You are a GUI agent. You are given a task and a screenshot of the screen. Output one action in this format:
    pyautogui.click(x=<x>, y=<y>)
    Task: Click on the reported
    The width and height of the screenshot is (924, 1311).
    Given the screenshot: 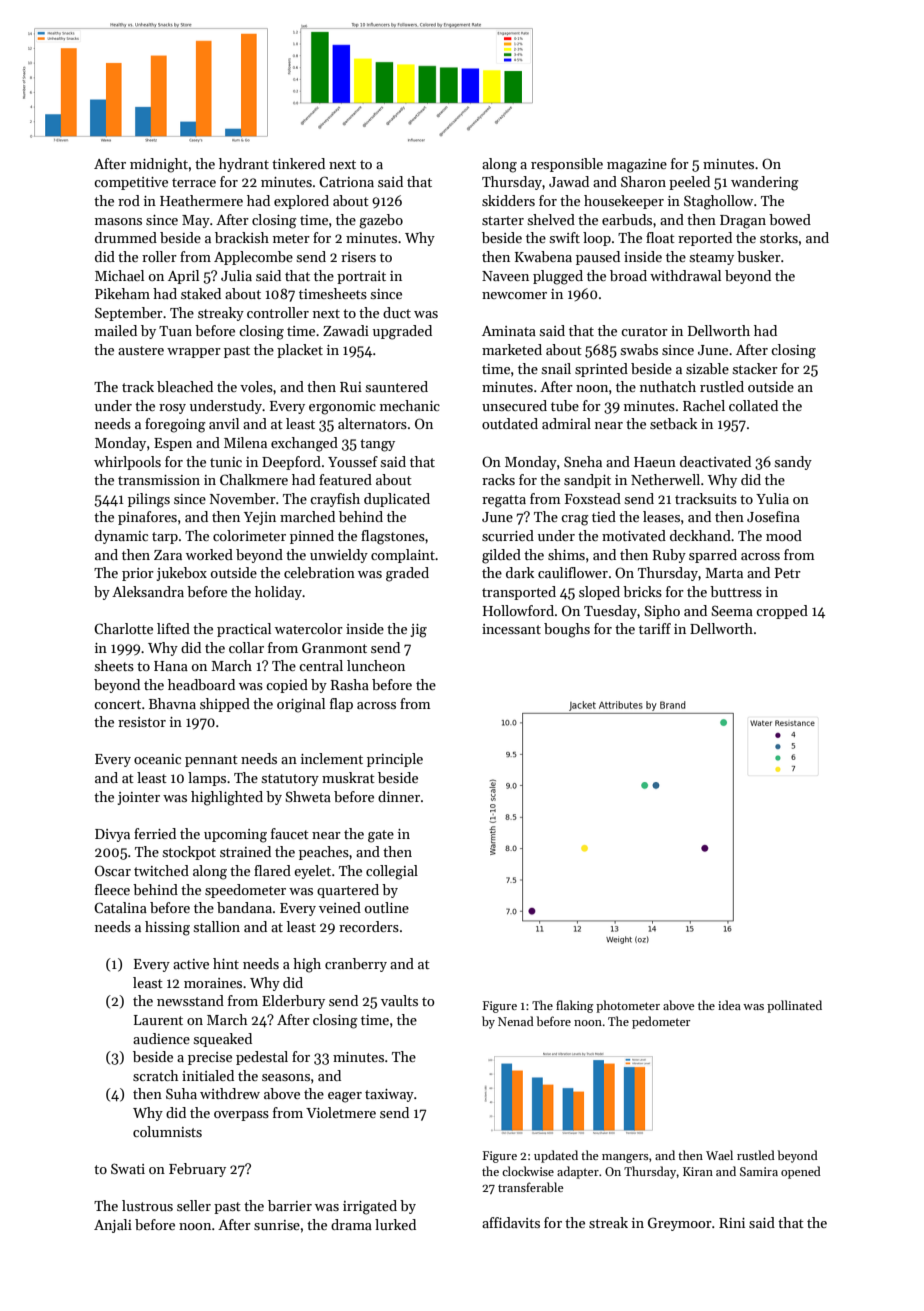 What is the action you would take?
    pyautogui.click(x=705, y=239)
